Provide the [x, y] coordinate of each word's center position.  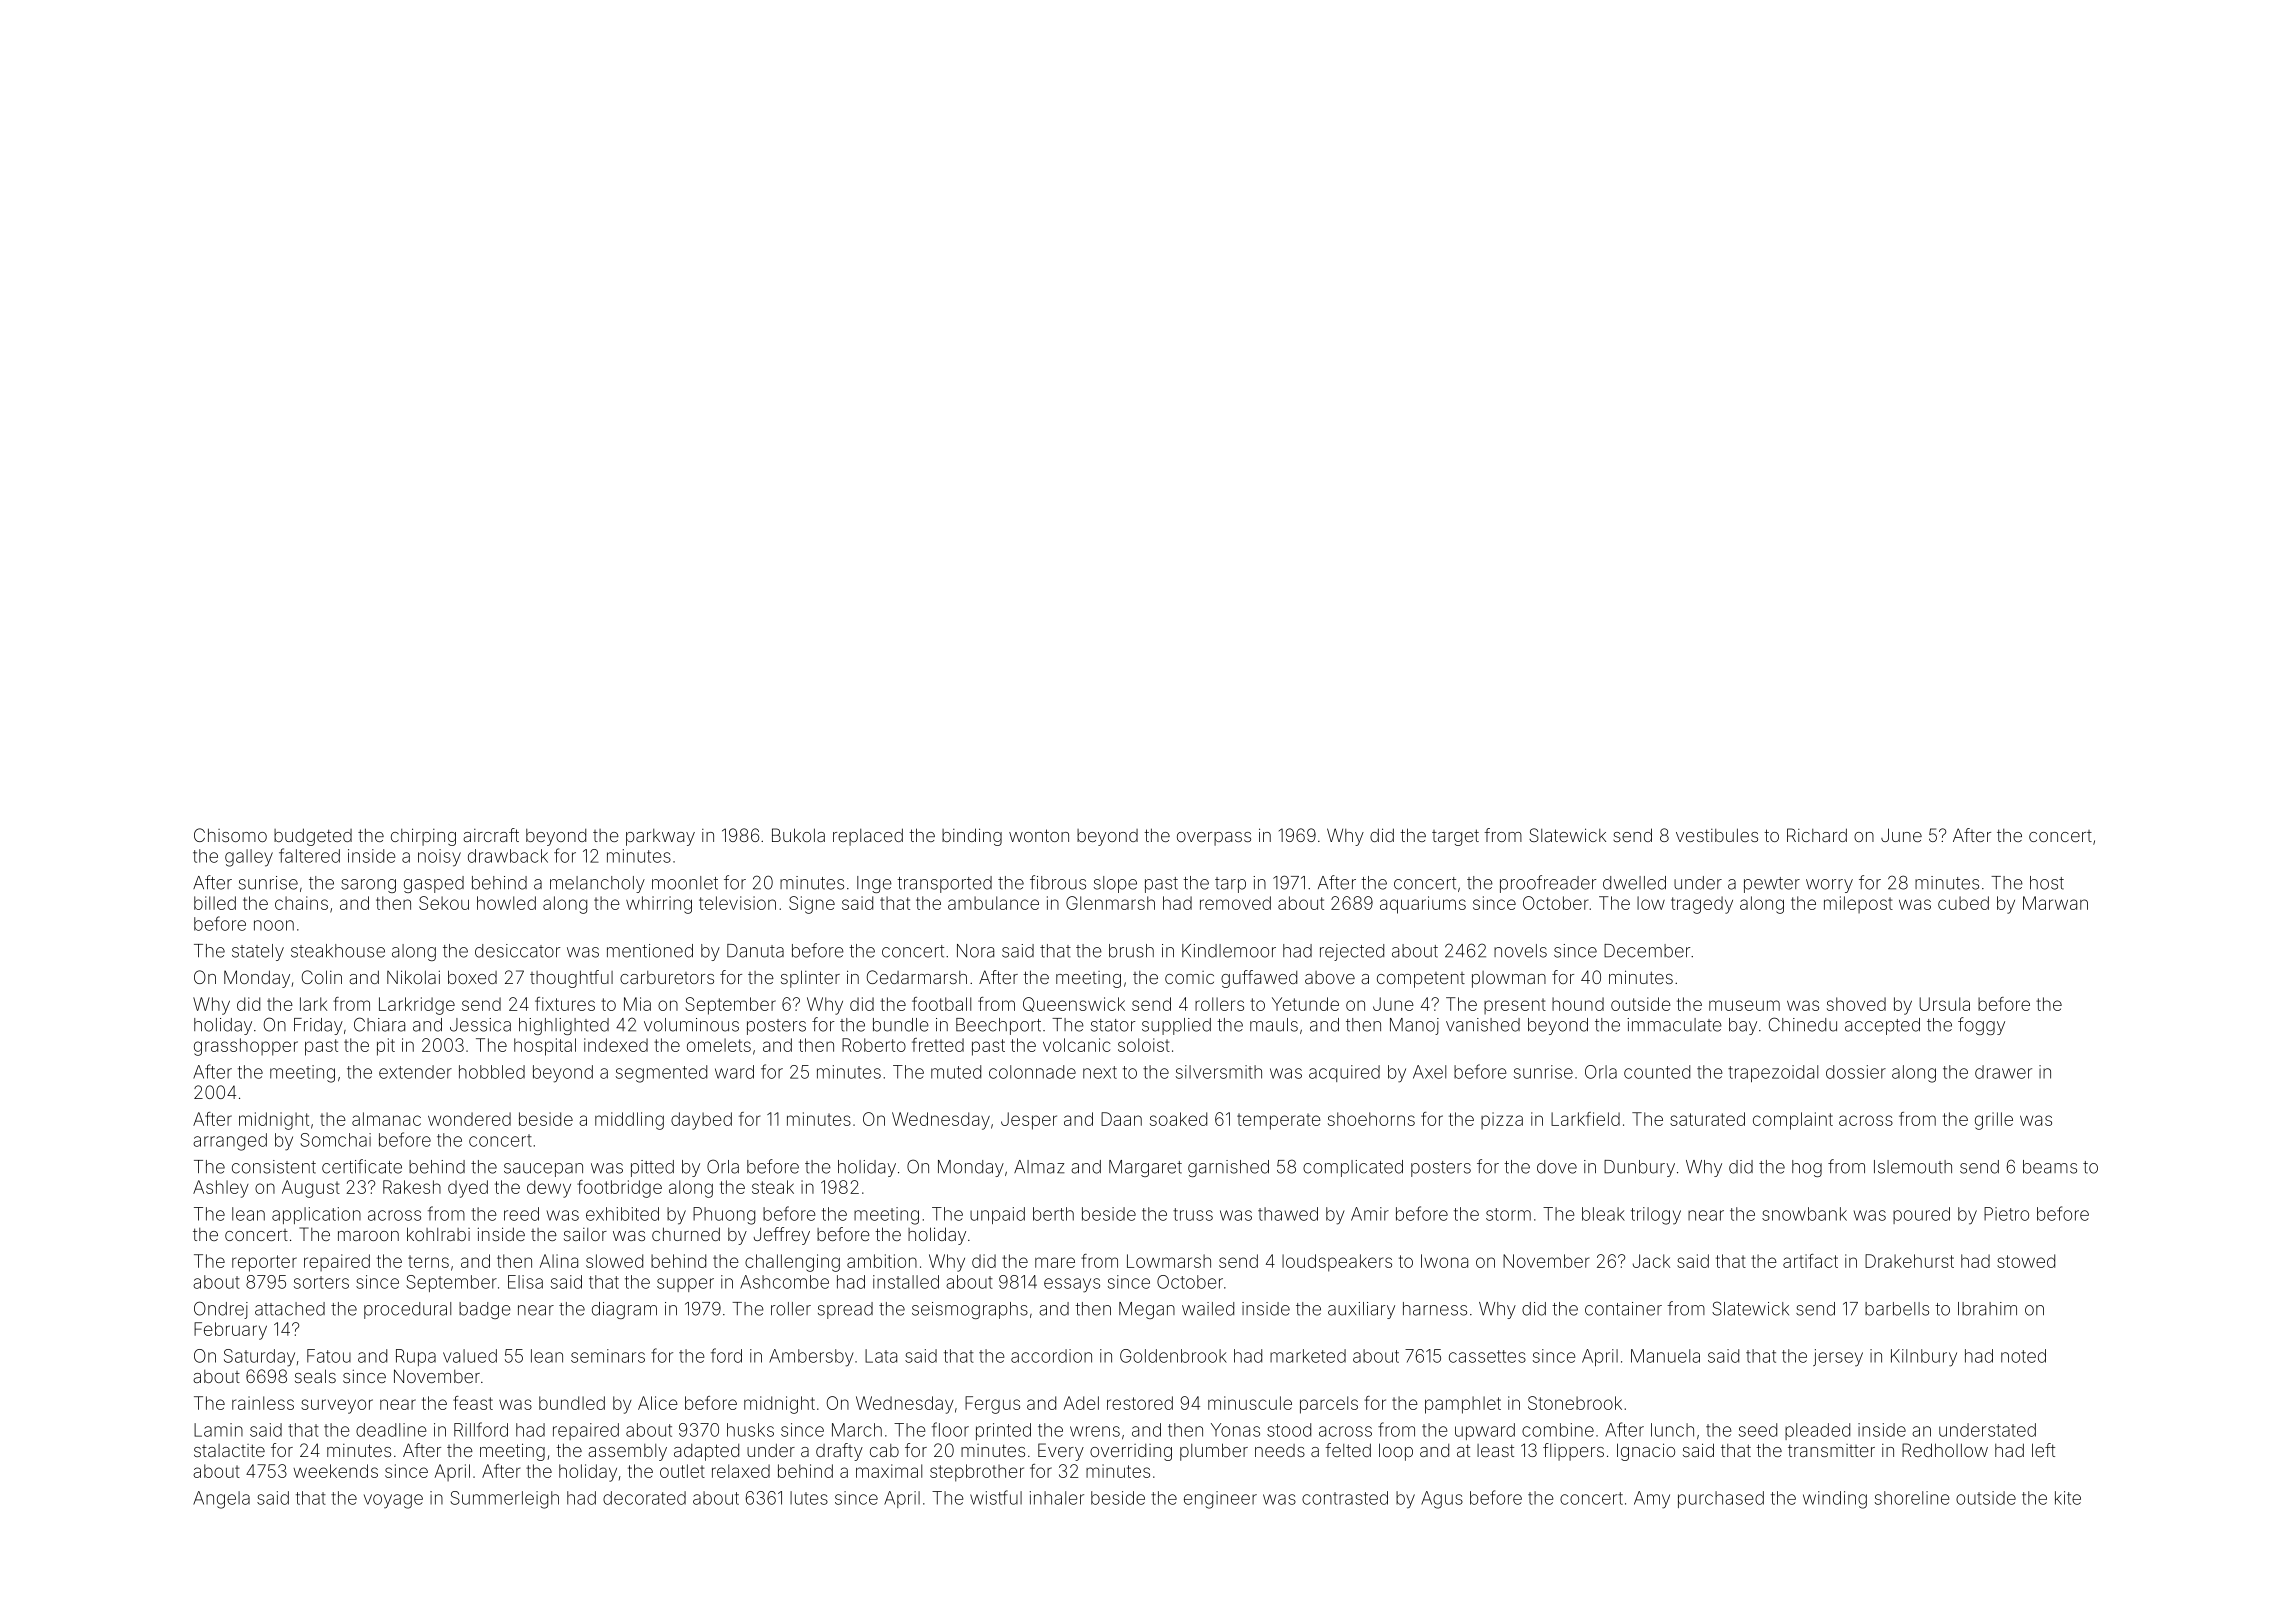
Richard [1817, 835]
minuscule [1250, 1403]
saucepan [543, 1170]
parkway [660, 837]
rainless [263, 1403]
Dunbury [1639, 1168]
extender [415, 1072]
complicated [1353, 1168]
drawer [2003, 1072]
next [1100, 1072]
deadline [391, 1430]
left [2043, 1450]
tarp [1230, 885]
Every [1061, 1452]
